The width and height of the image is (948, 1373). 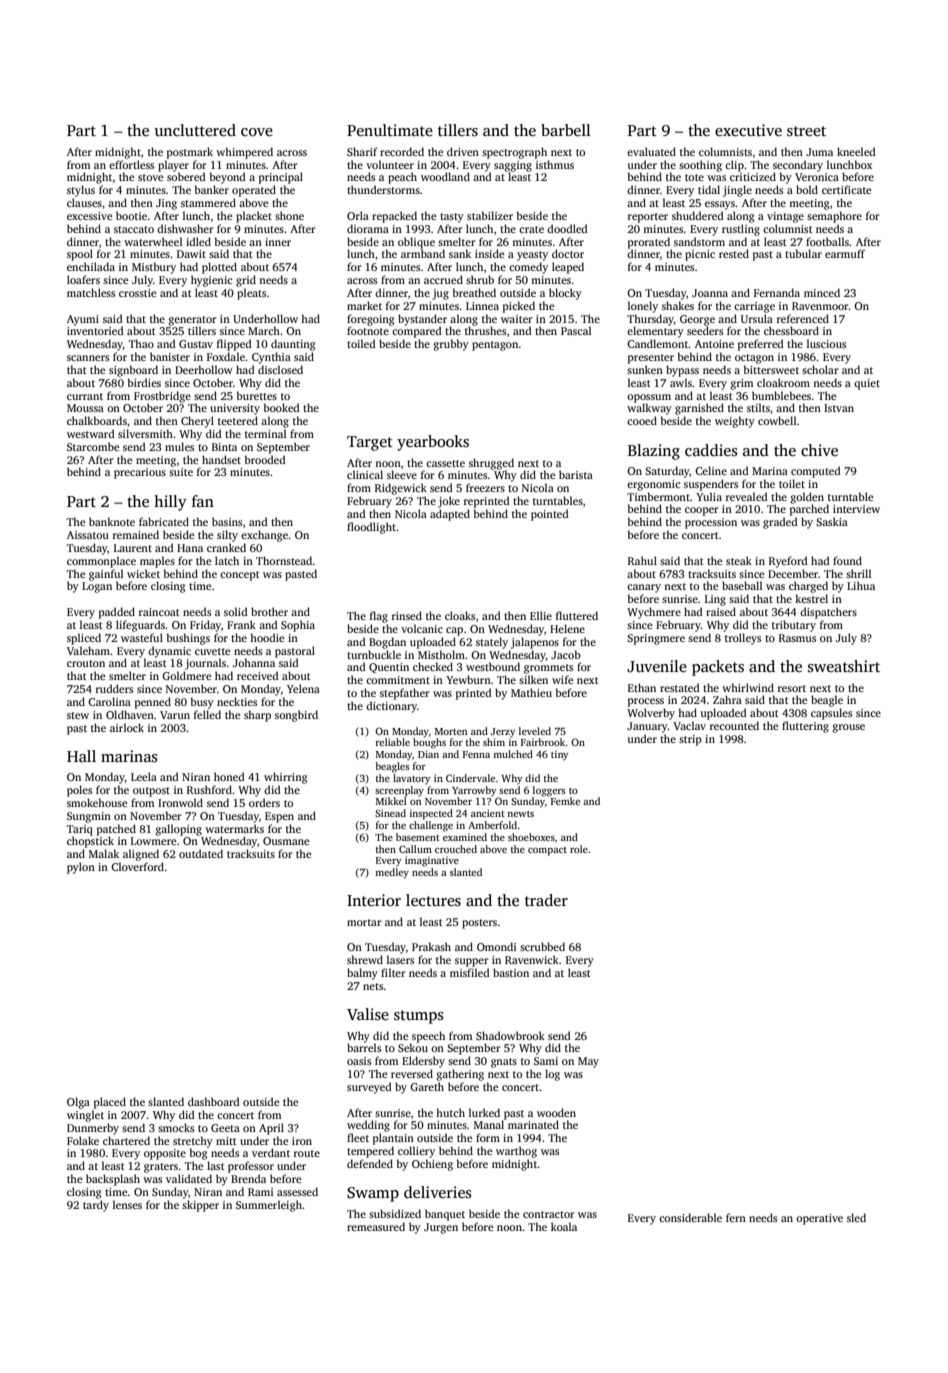 What do you see at coordinates (96, 1206) in the image?
I see `tardy` at bounding box center [96, 1206].
